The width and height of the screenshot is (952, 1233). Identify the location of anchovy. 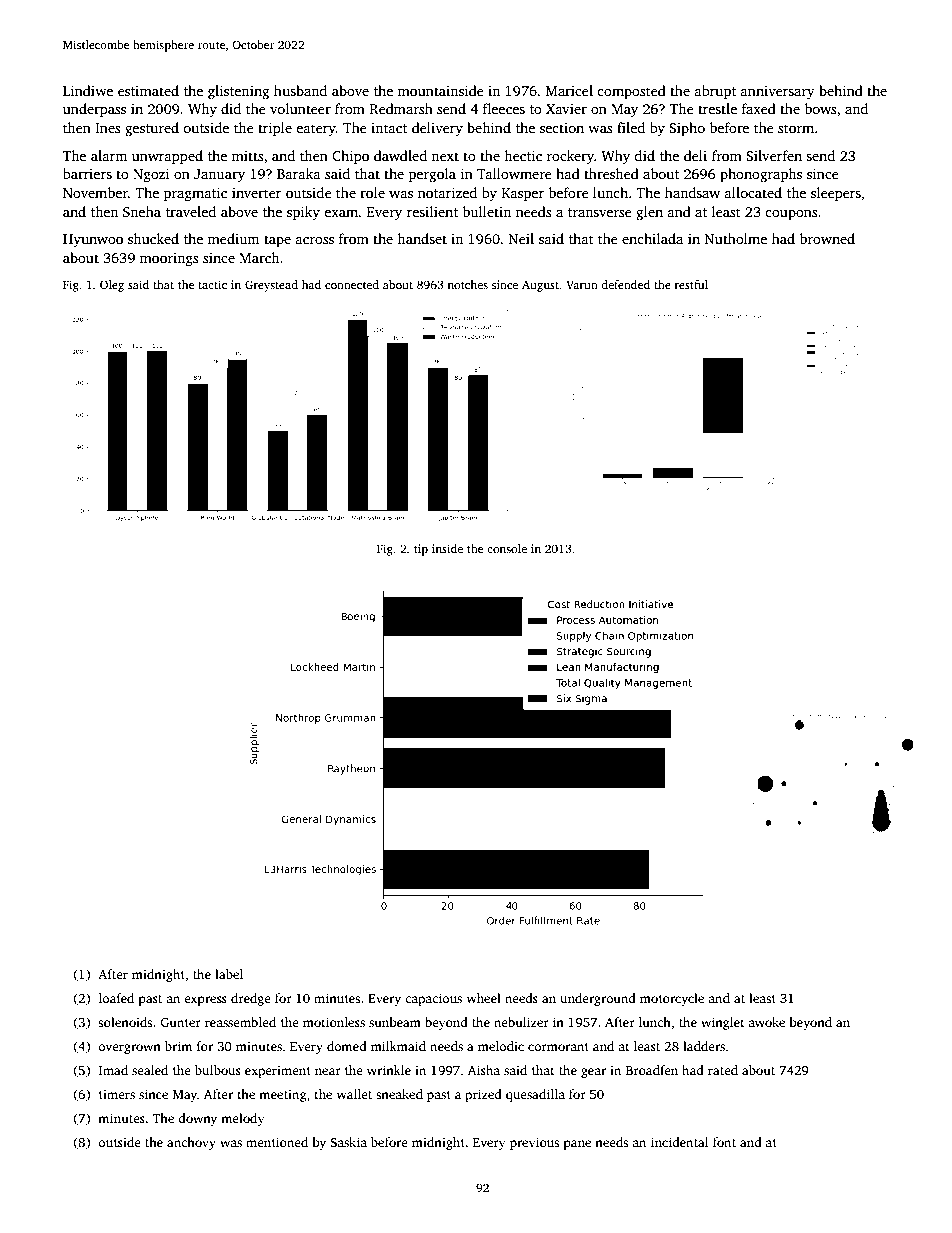
(191, 1143).
